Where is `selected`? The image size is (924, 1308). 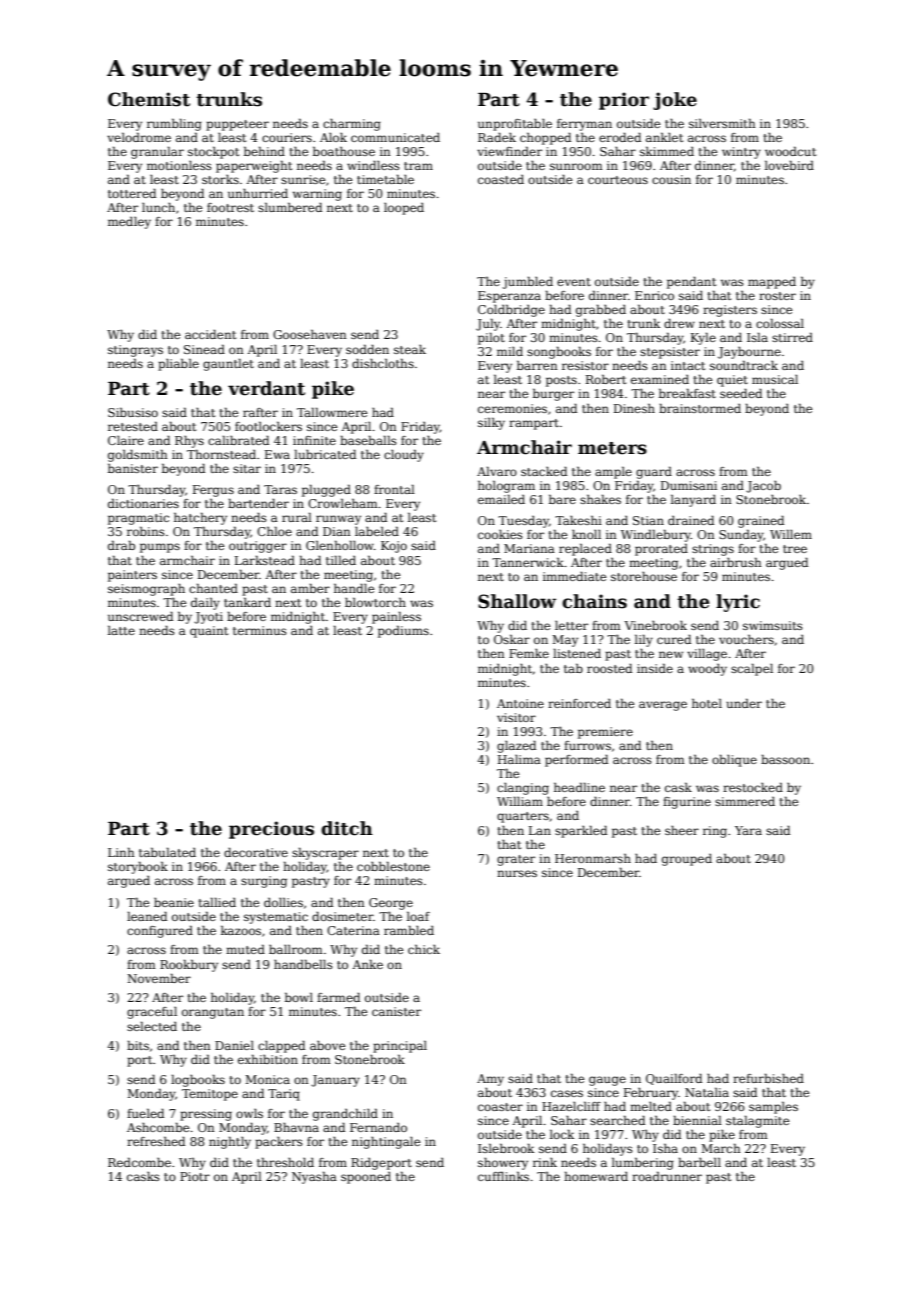
selected is located at coordinates (152, 1026).
